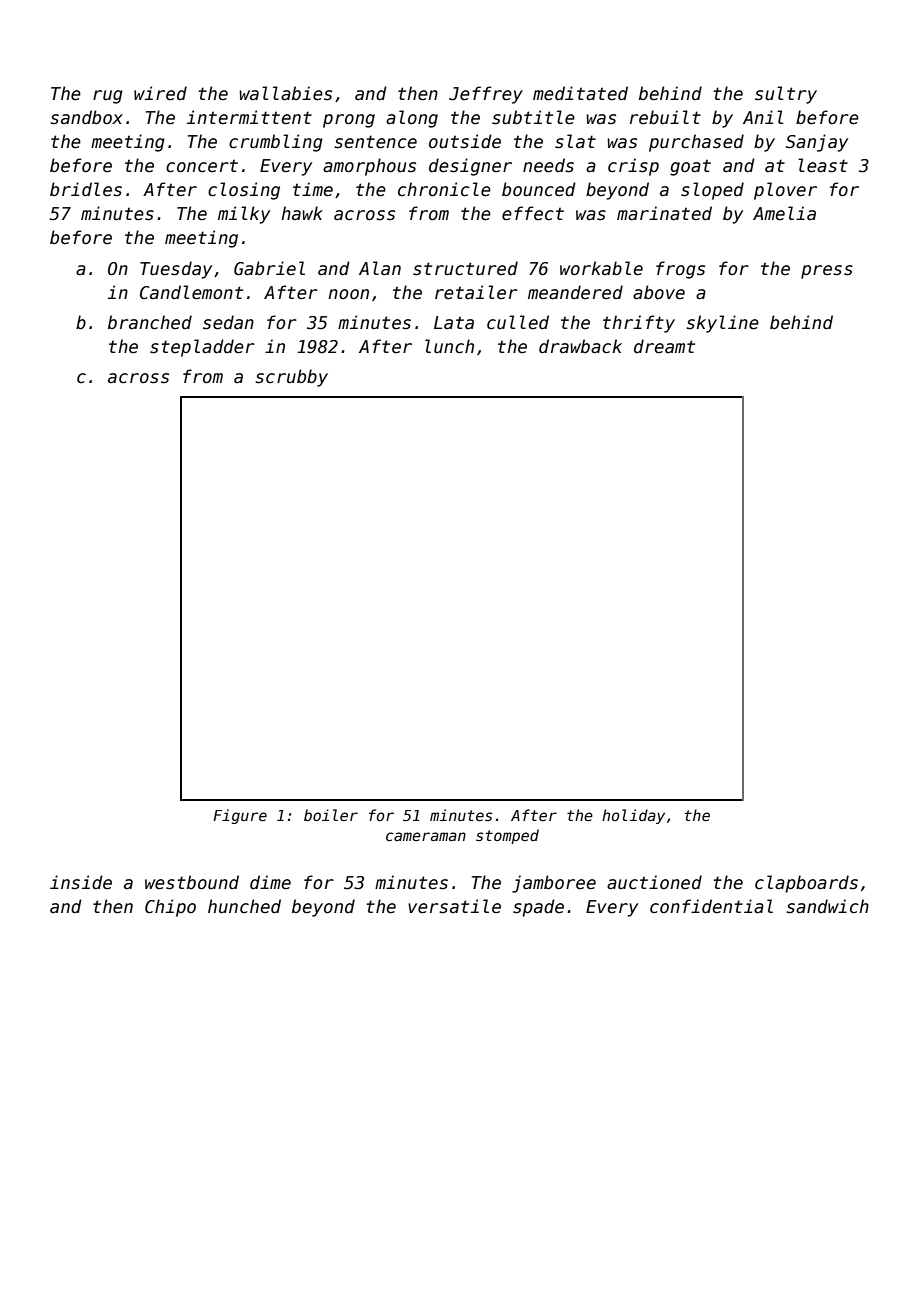 This screenshot has height=1308, width=924. Describe the element at coordinates (176, 270) in the screenshot. I see `Tuesday` at that location.
